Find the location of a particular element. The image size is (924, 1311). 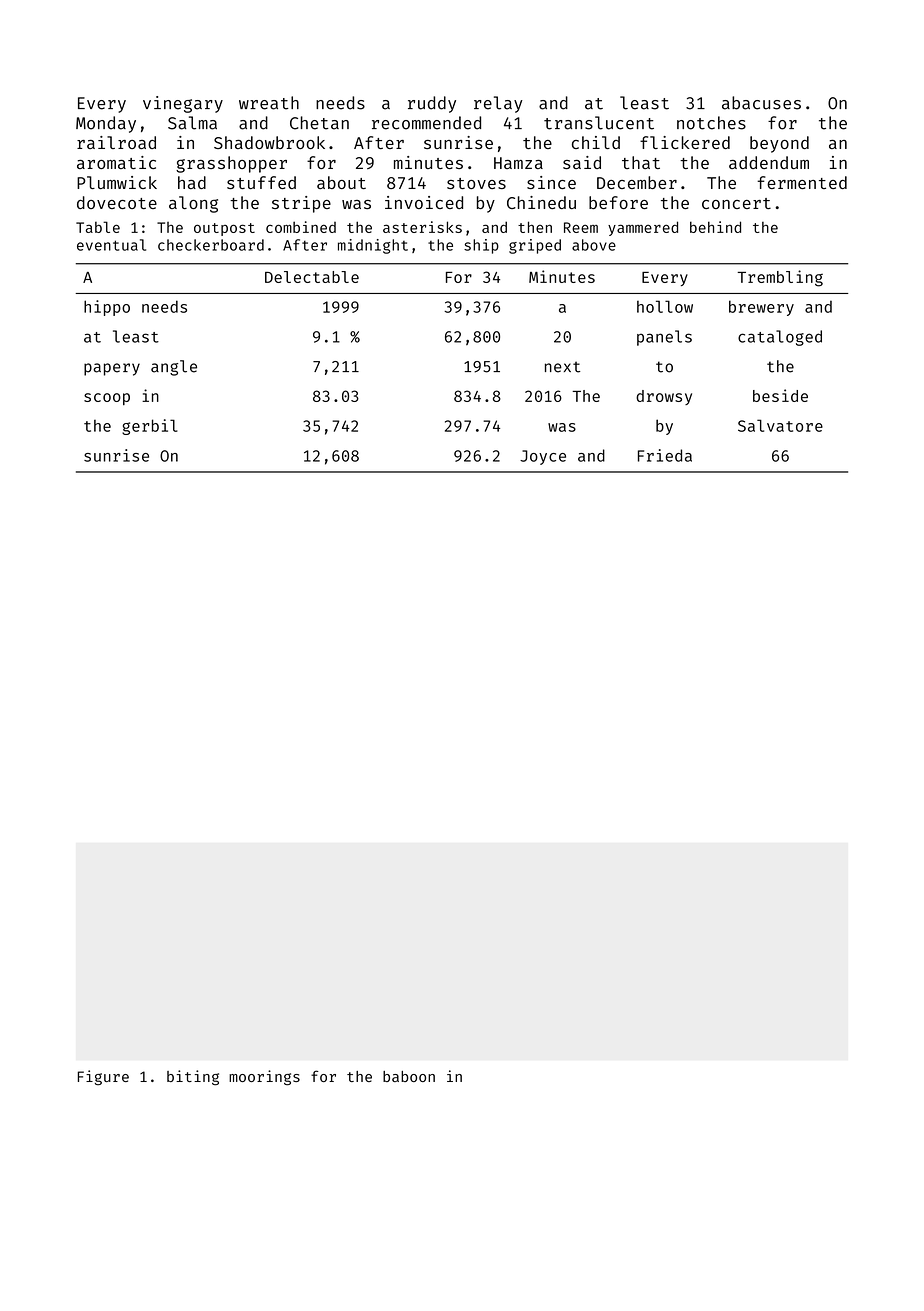

baboon is located at coordinates (409, 1076).
